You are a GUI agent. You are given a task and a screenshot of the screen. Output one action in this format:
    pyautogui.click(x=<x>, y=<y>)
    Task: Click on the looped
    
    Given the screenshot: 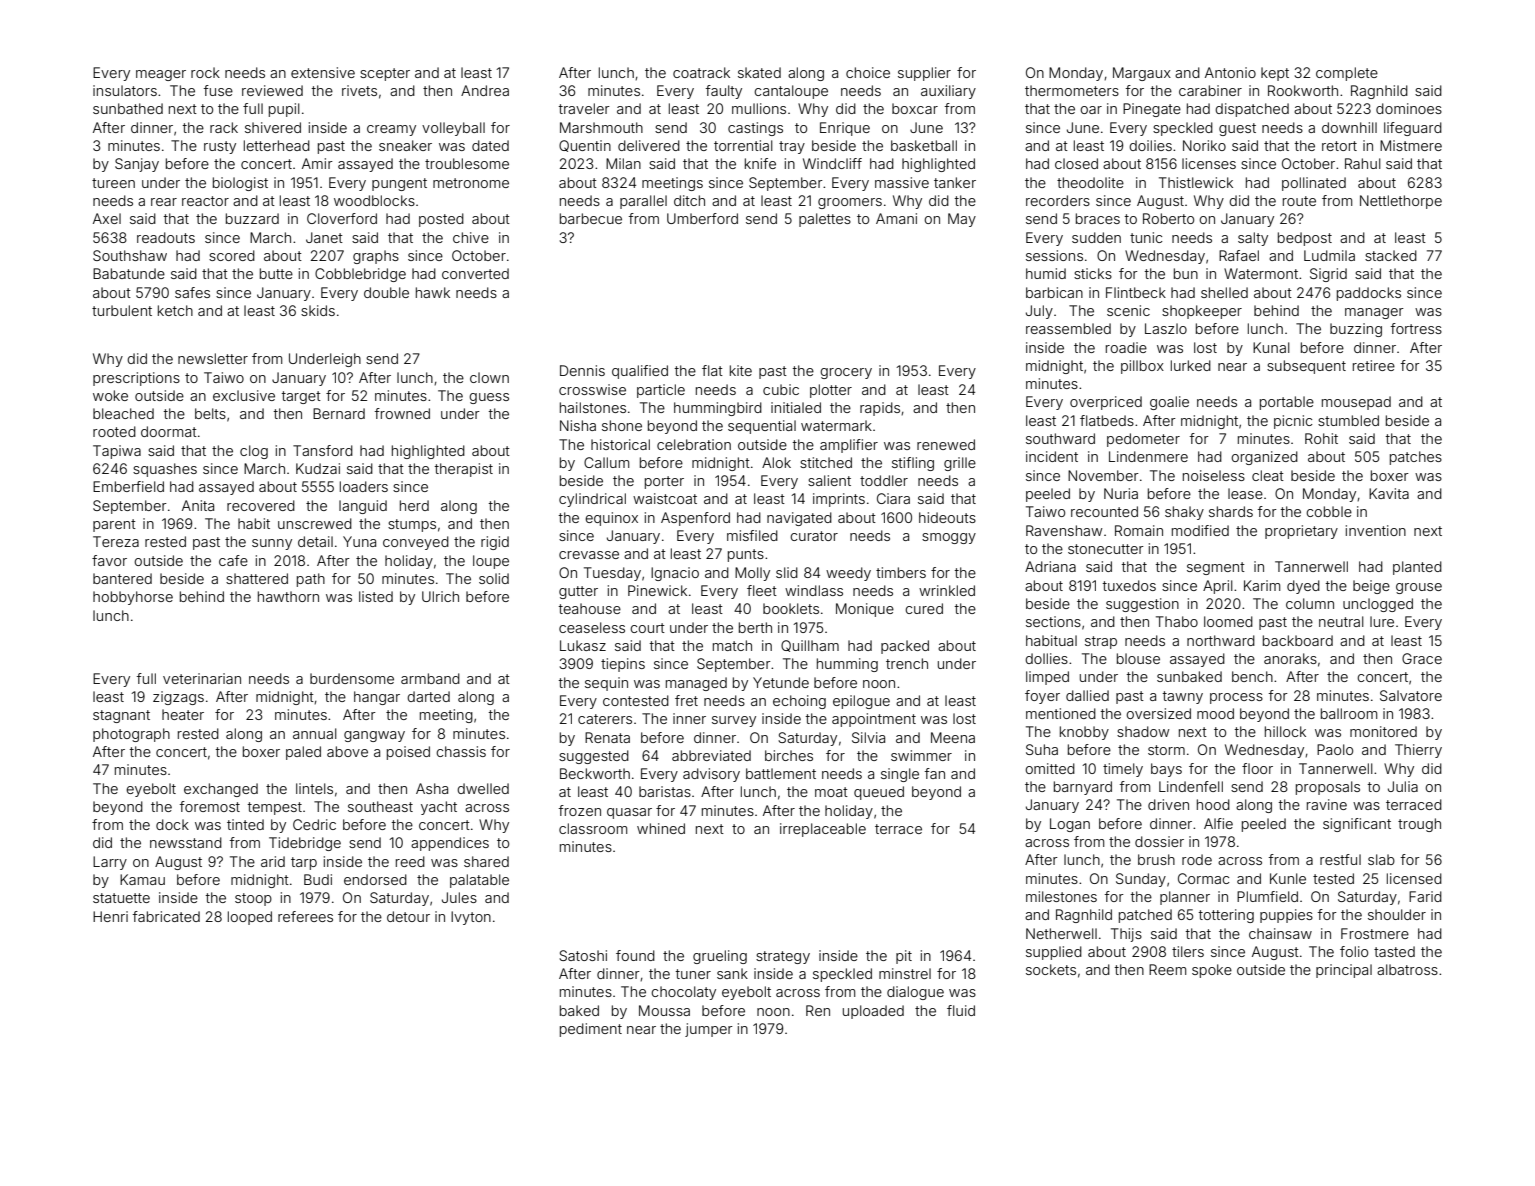 What is the action you would take?
    pyautogui.click(x=250, y=918)
